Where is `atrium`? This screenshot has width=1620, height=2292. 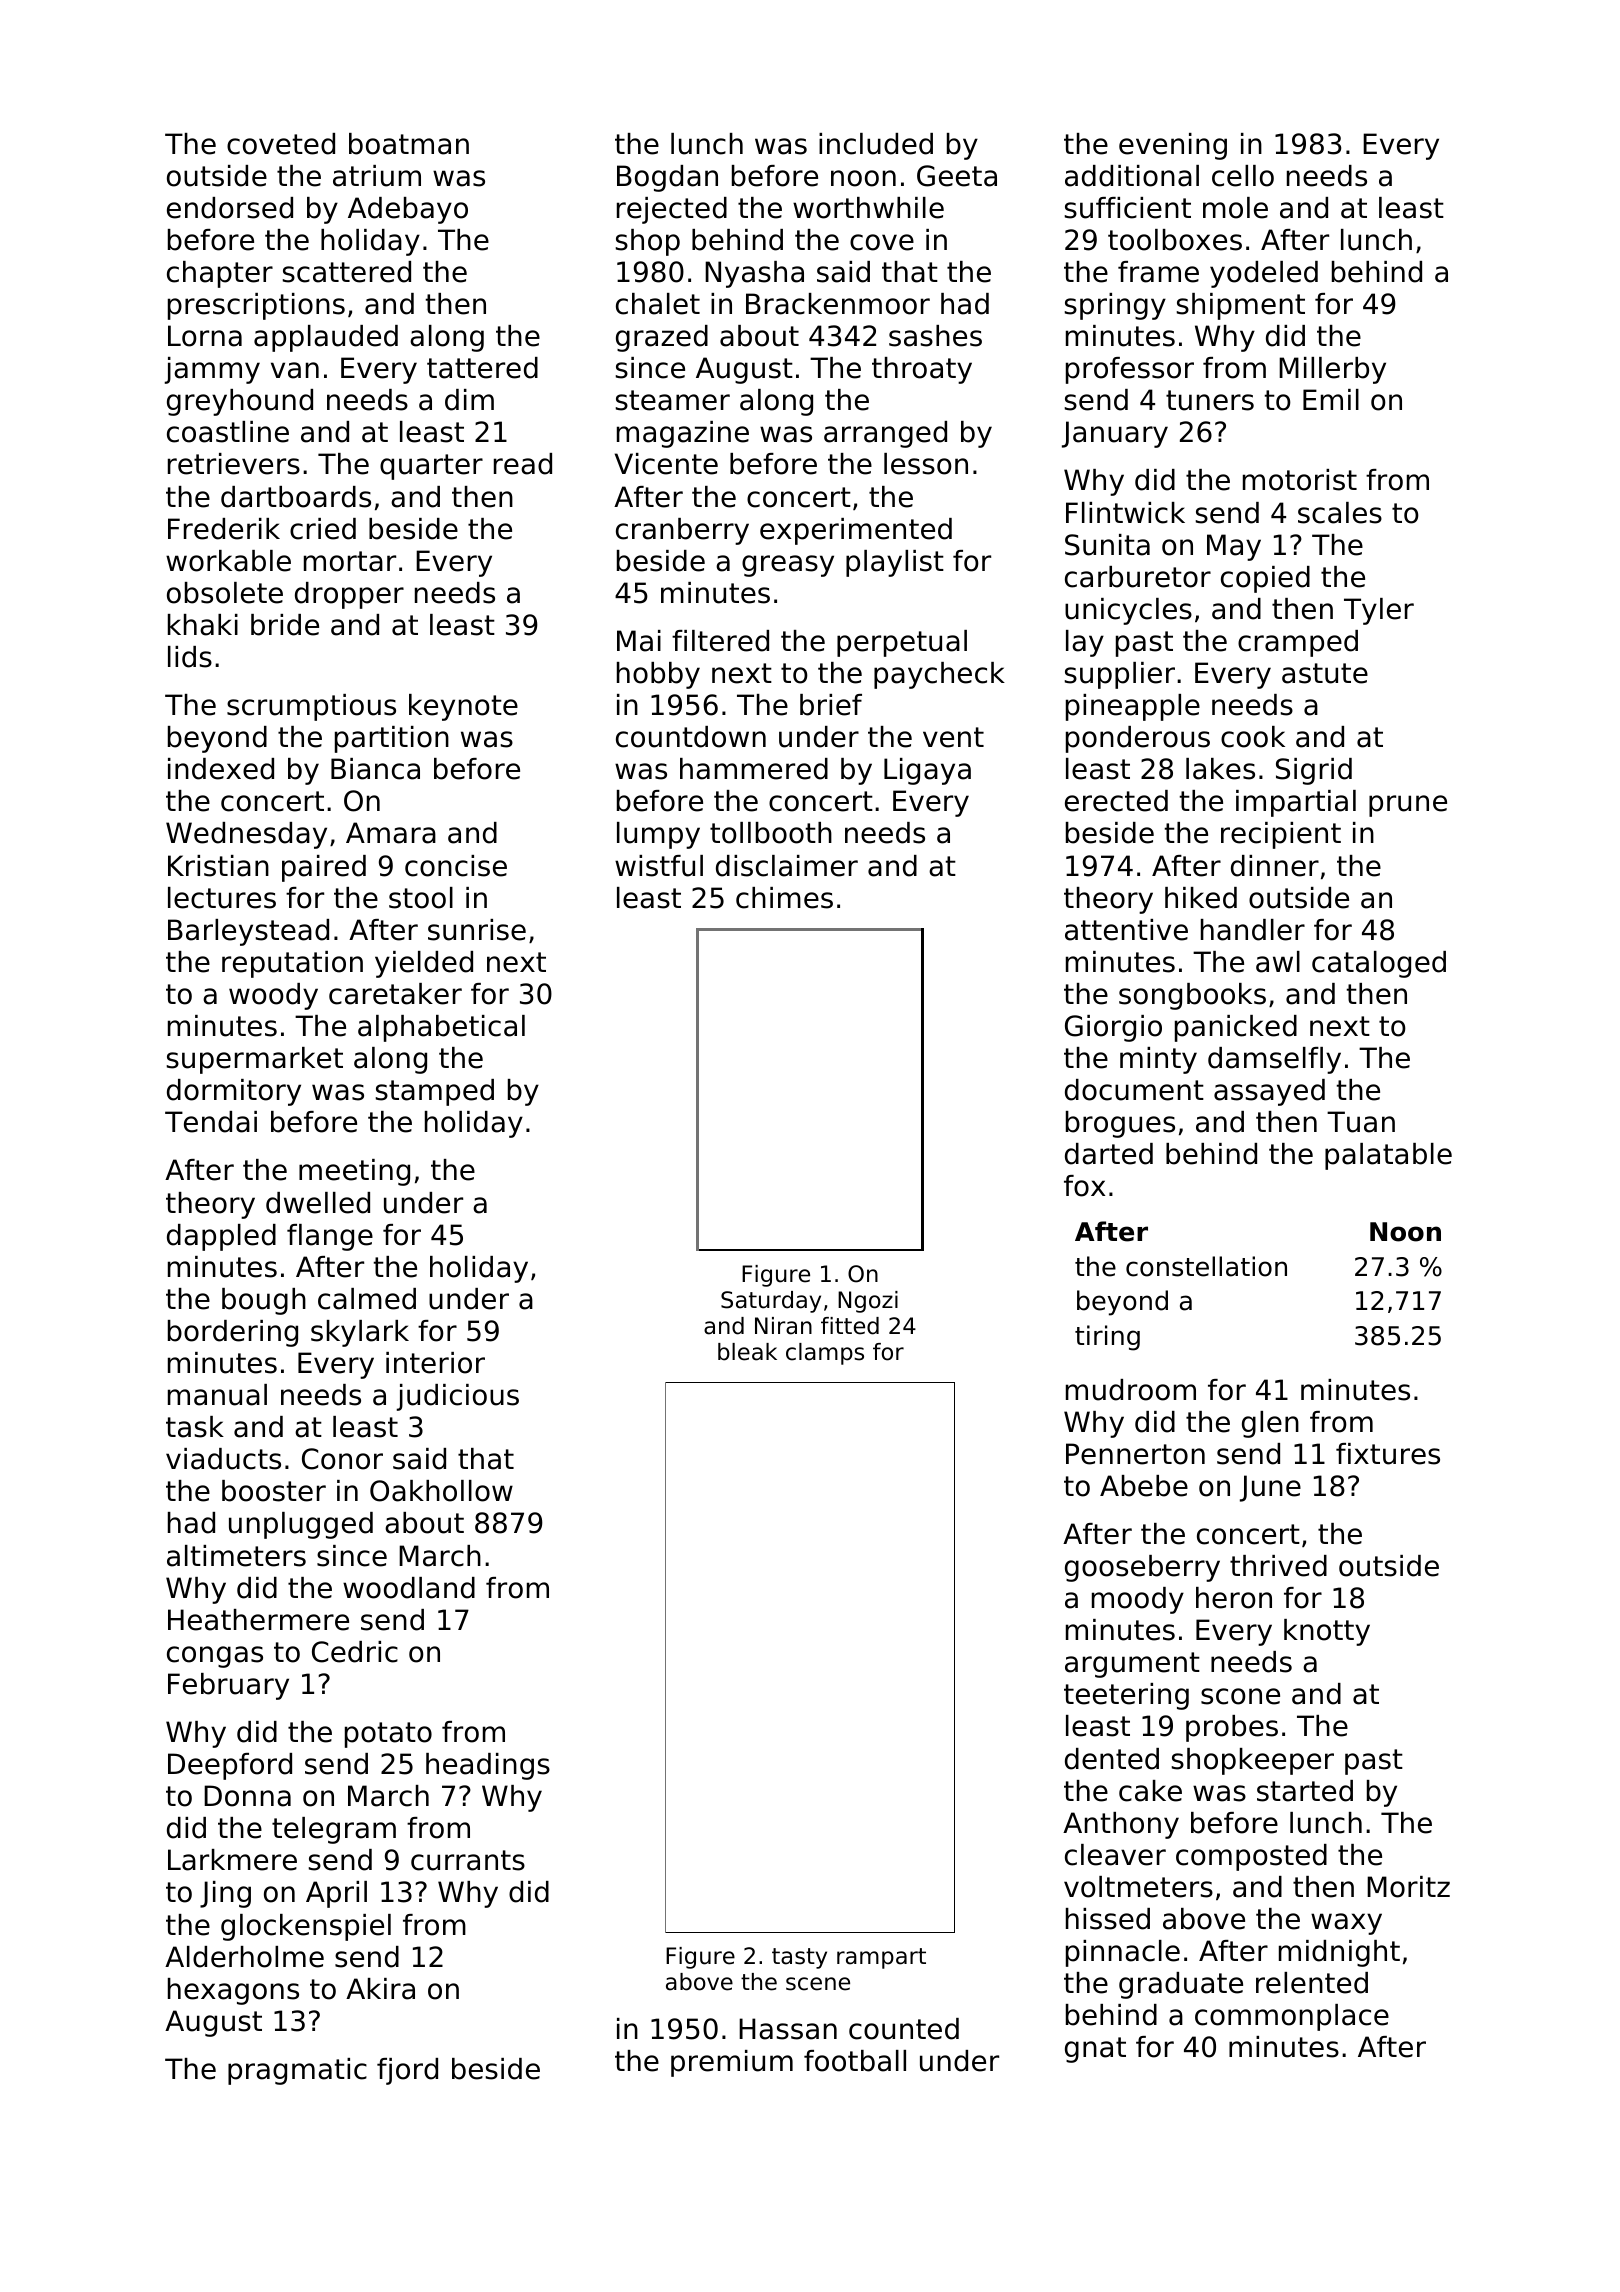 atrium is located at coordinates (377, 176).
